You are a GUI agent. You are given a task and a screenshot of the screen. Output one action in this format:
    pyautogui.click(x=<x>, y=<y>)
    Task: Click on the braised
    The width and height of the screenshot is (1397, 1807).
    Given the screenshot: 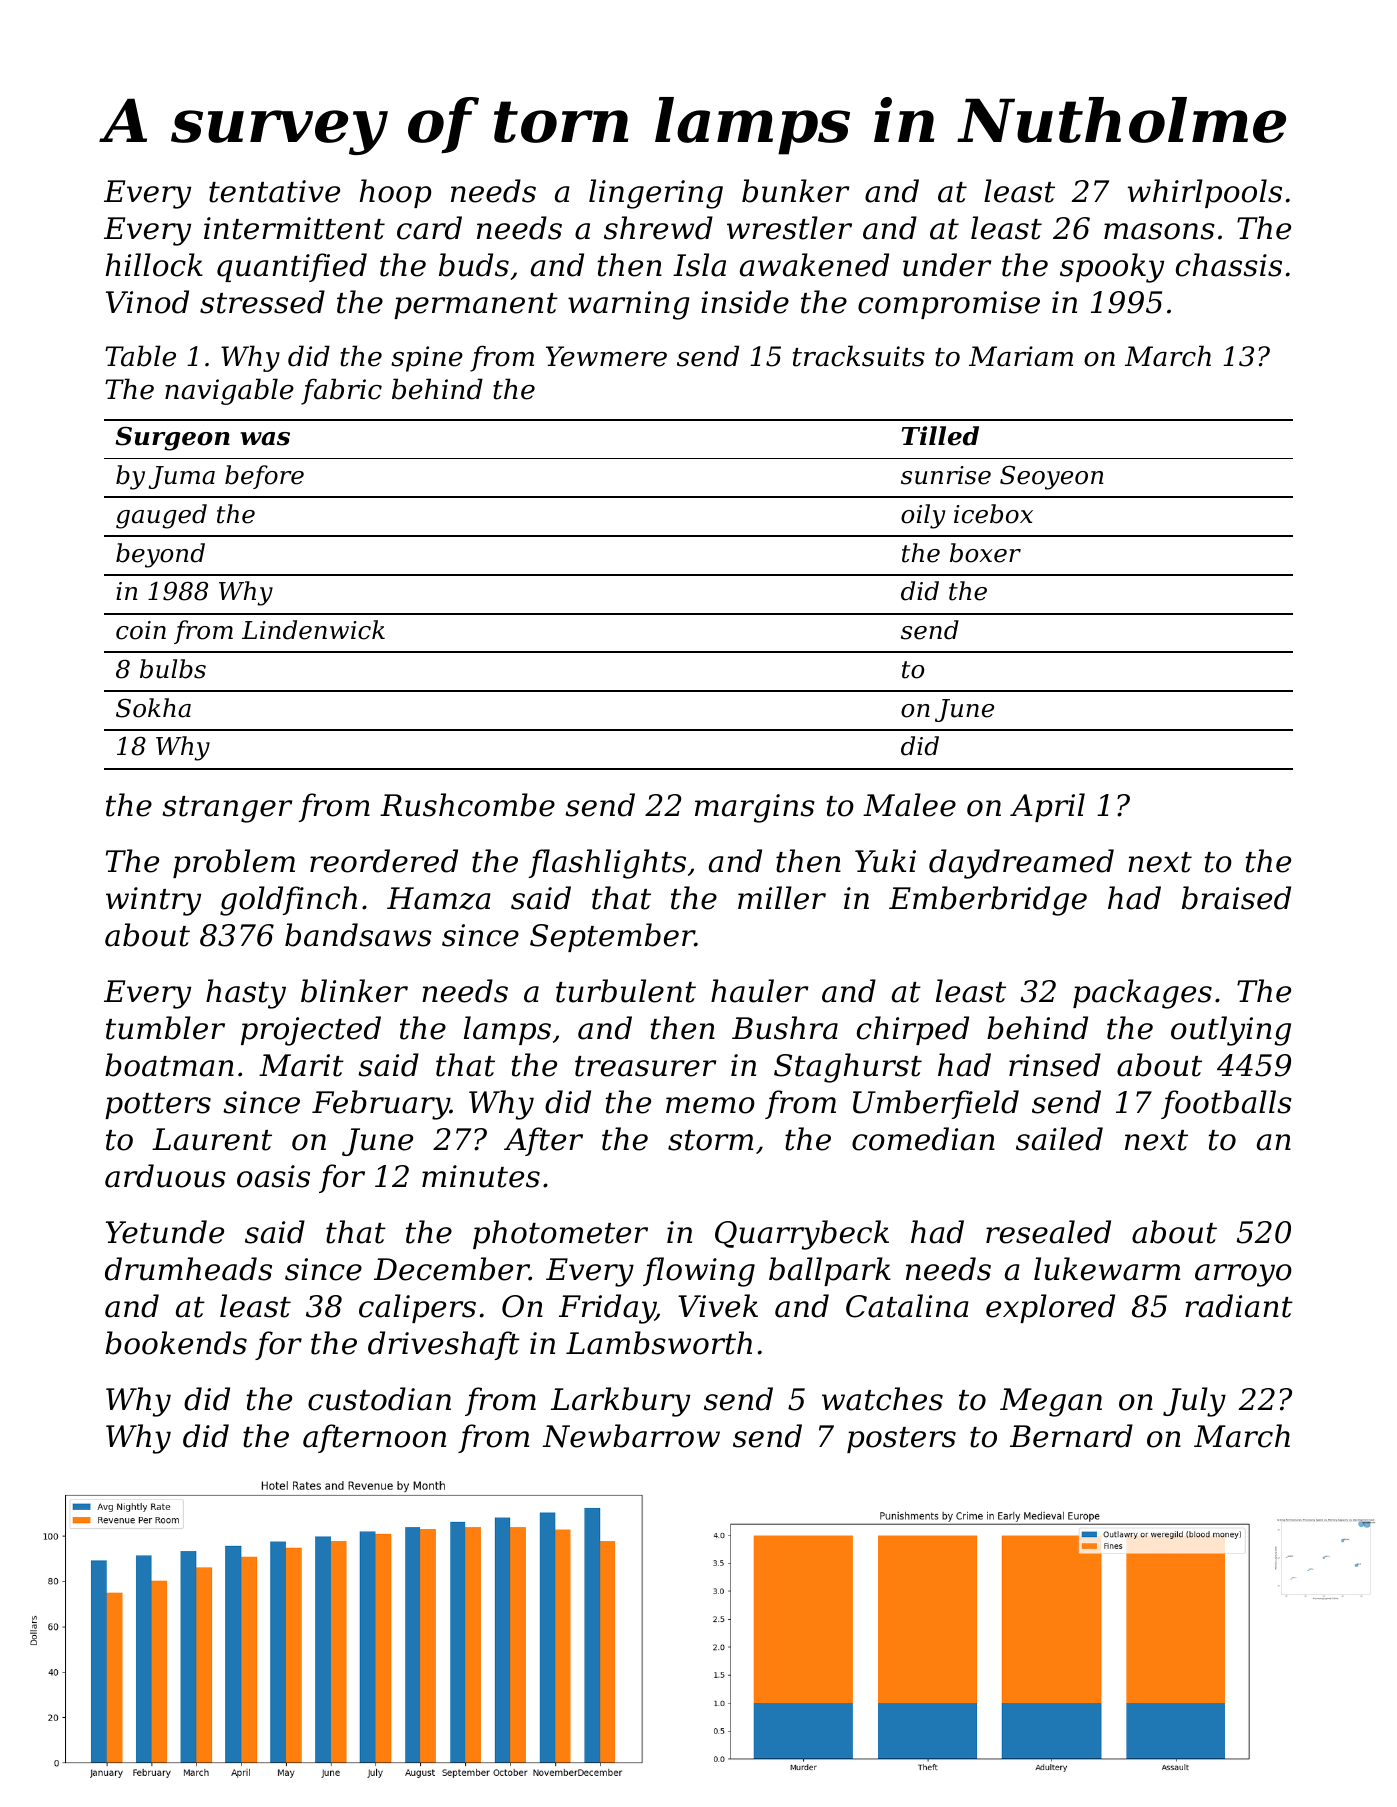 What is the action you would take?
    pyautogui.click(x=1236, y=898)
